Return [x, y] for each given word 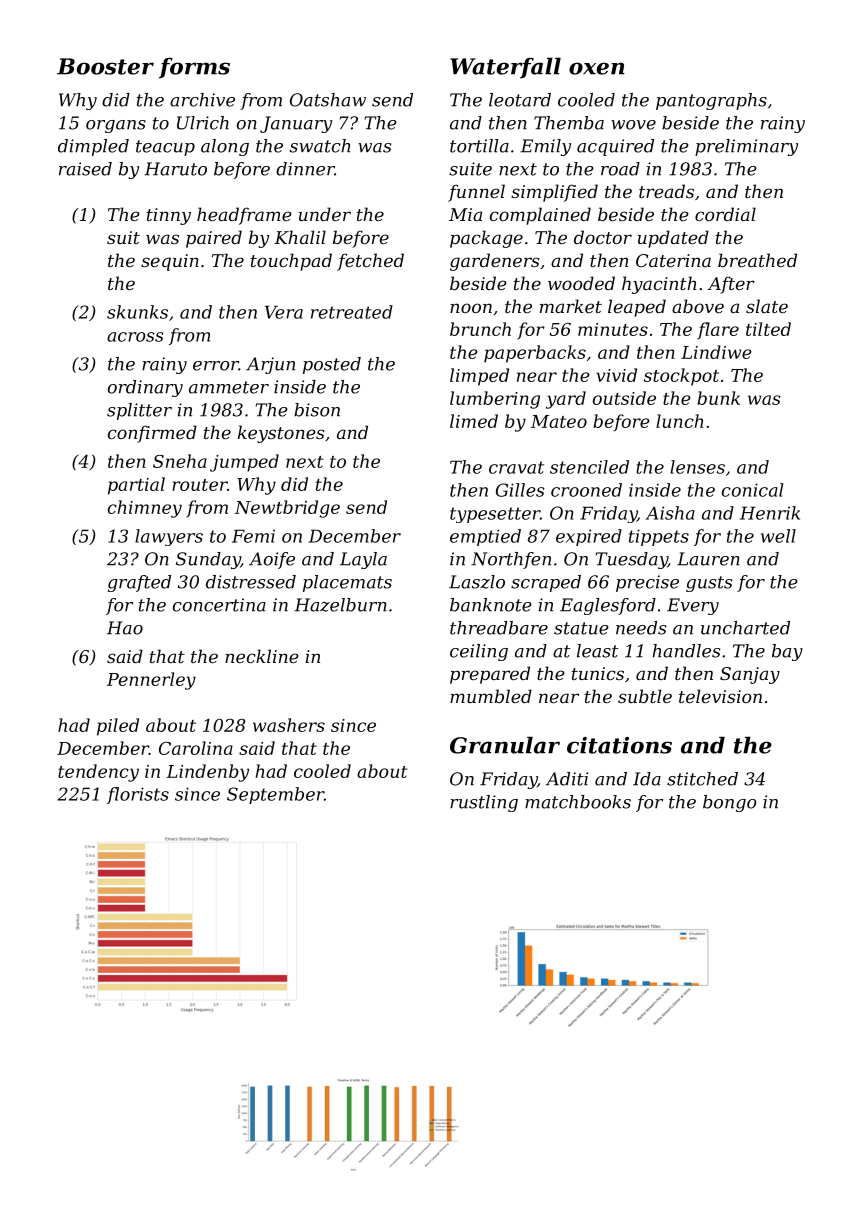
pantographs [711, 101]
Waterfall [505, 68]
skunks [137, 312]
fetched [370, 262]
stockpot [681, 377]
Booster [105, 66]
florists [138, 795]
